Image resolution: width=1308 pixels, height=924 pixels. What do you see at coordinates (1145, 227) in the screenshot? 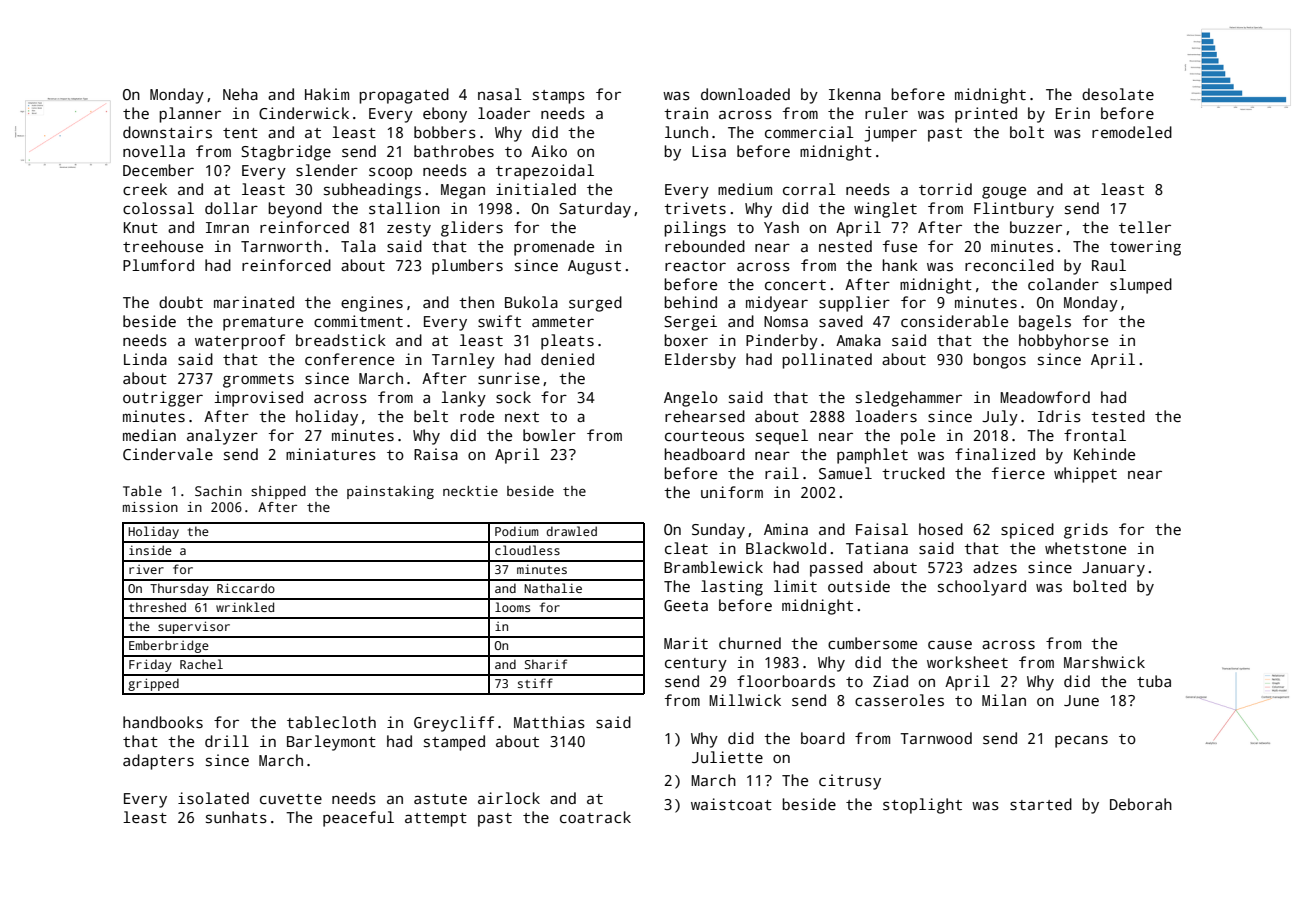
I see `teller` at bounding box center [1145, 227].
